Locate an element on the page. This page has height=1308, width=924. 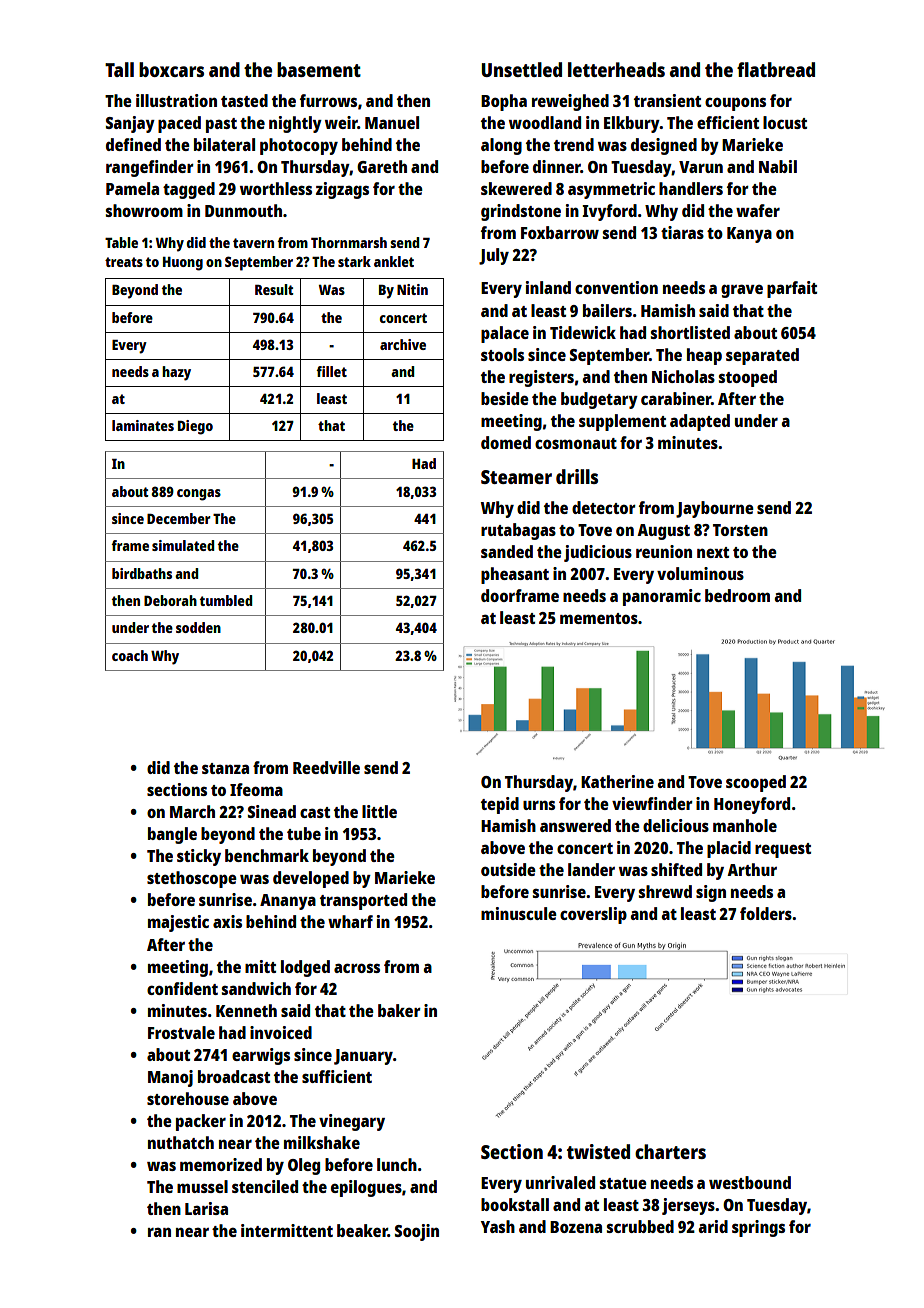
basement is located at coordinates (319, 69).
